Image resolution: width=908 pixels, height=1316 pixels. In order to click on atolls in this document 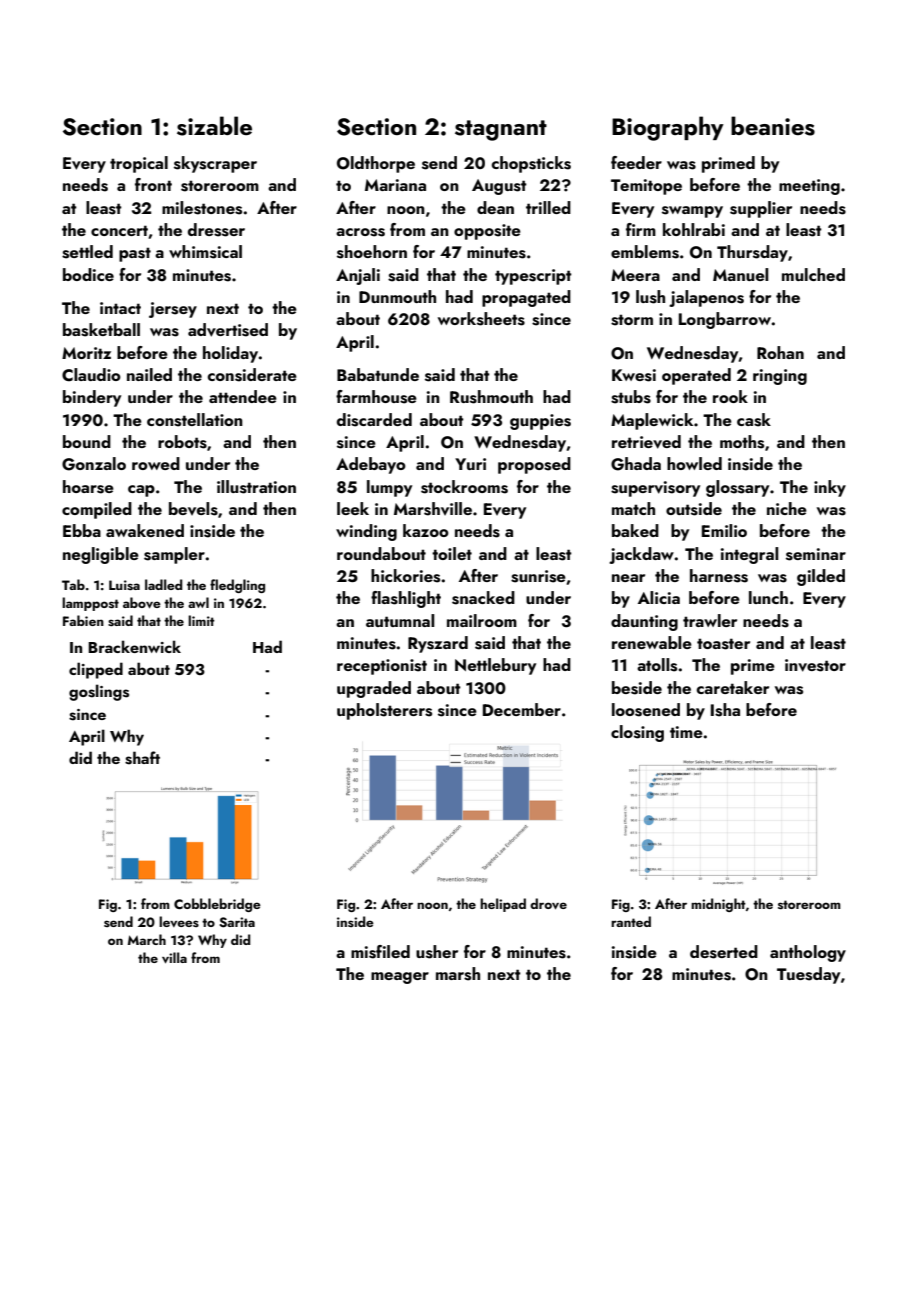, I will do `click(657, 665)`.
